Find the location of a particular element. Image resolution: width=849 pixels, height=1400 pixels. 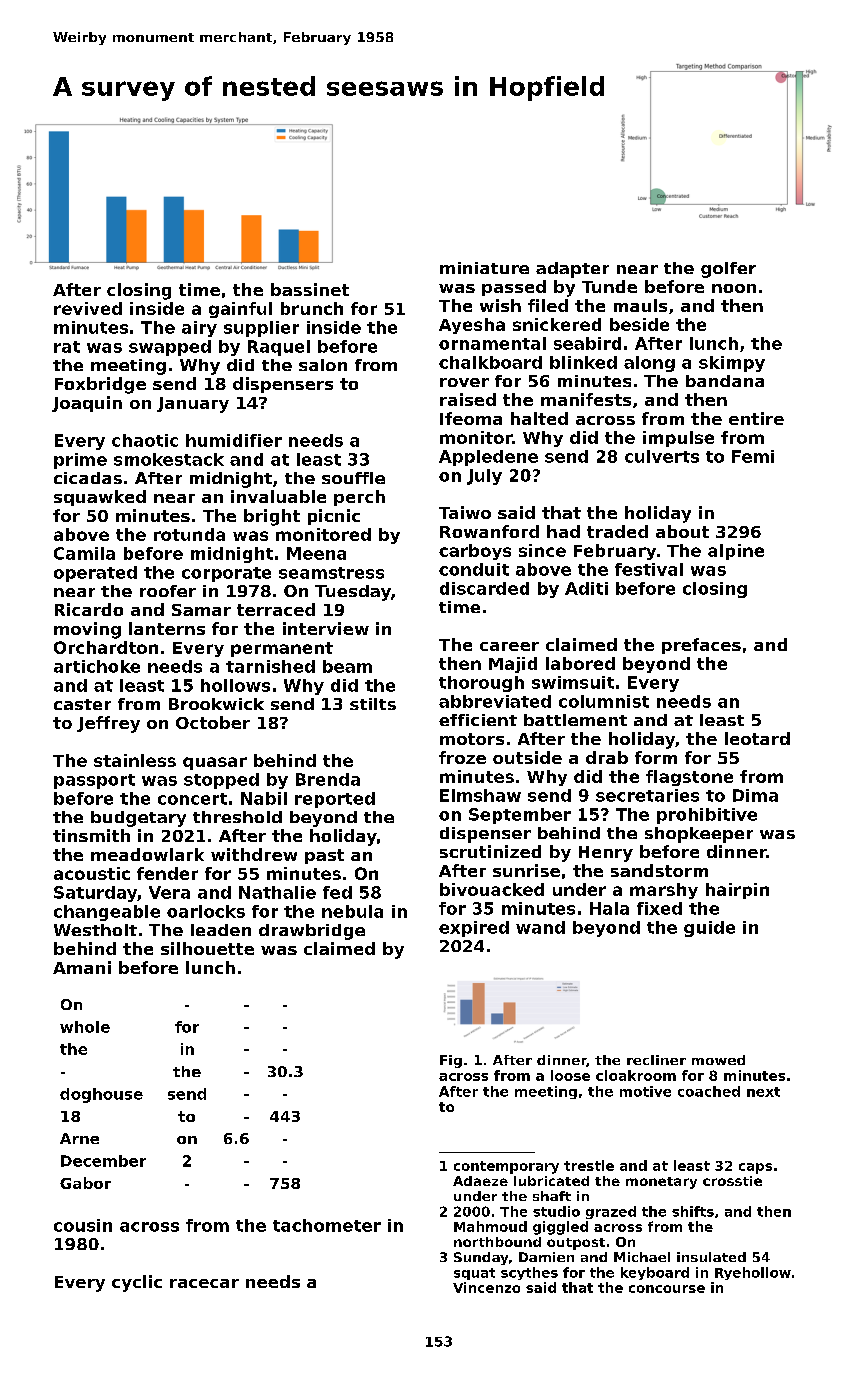

impulse is located at coordinates (678, 439).
